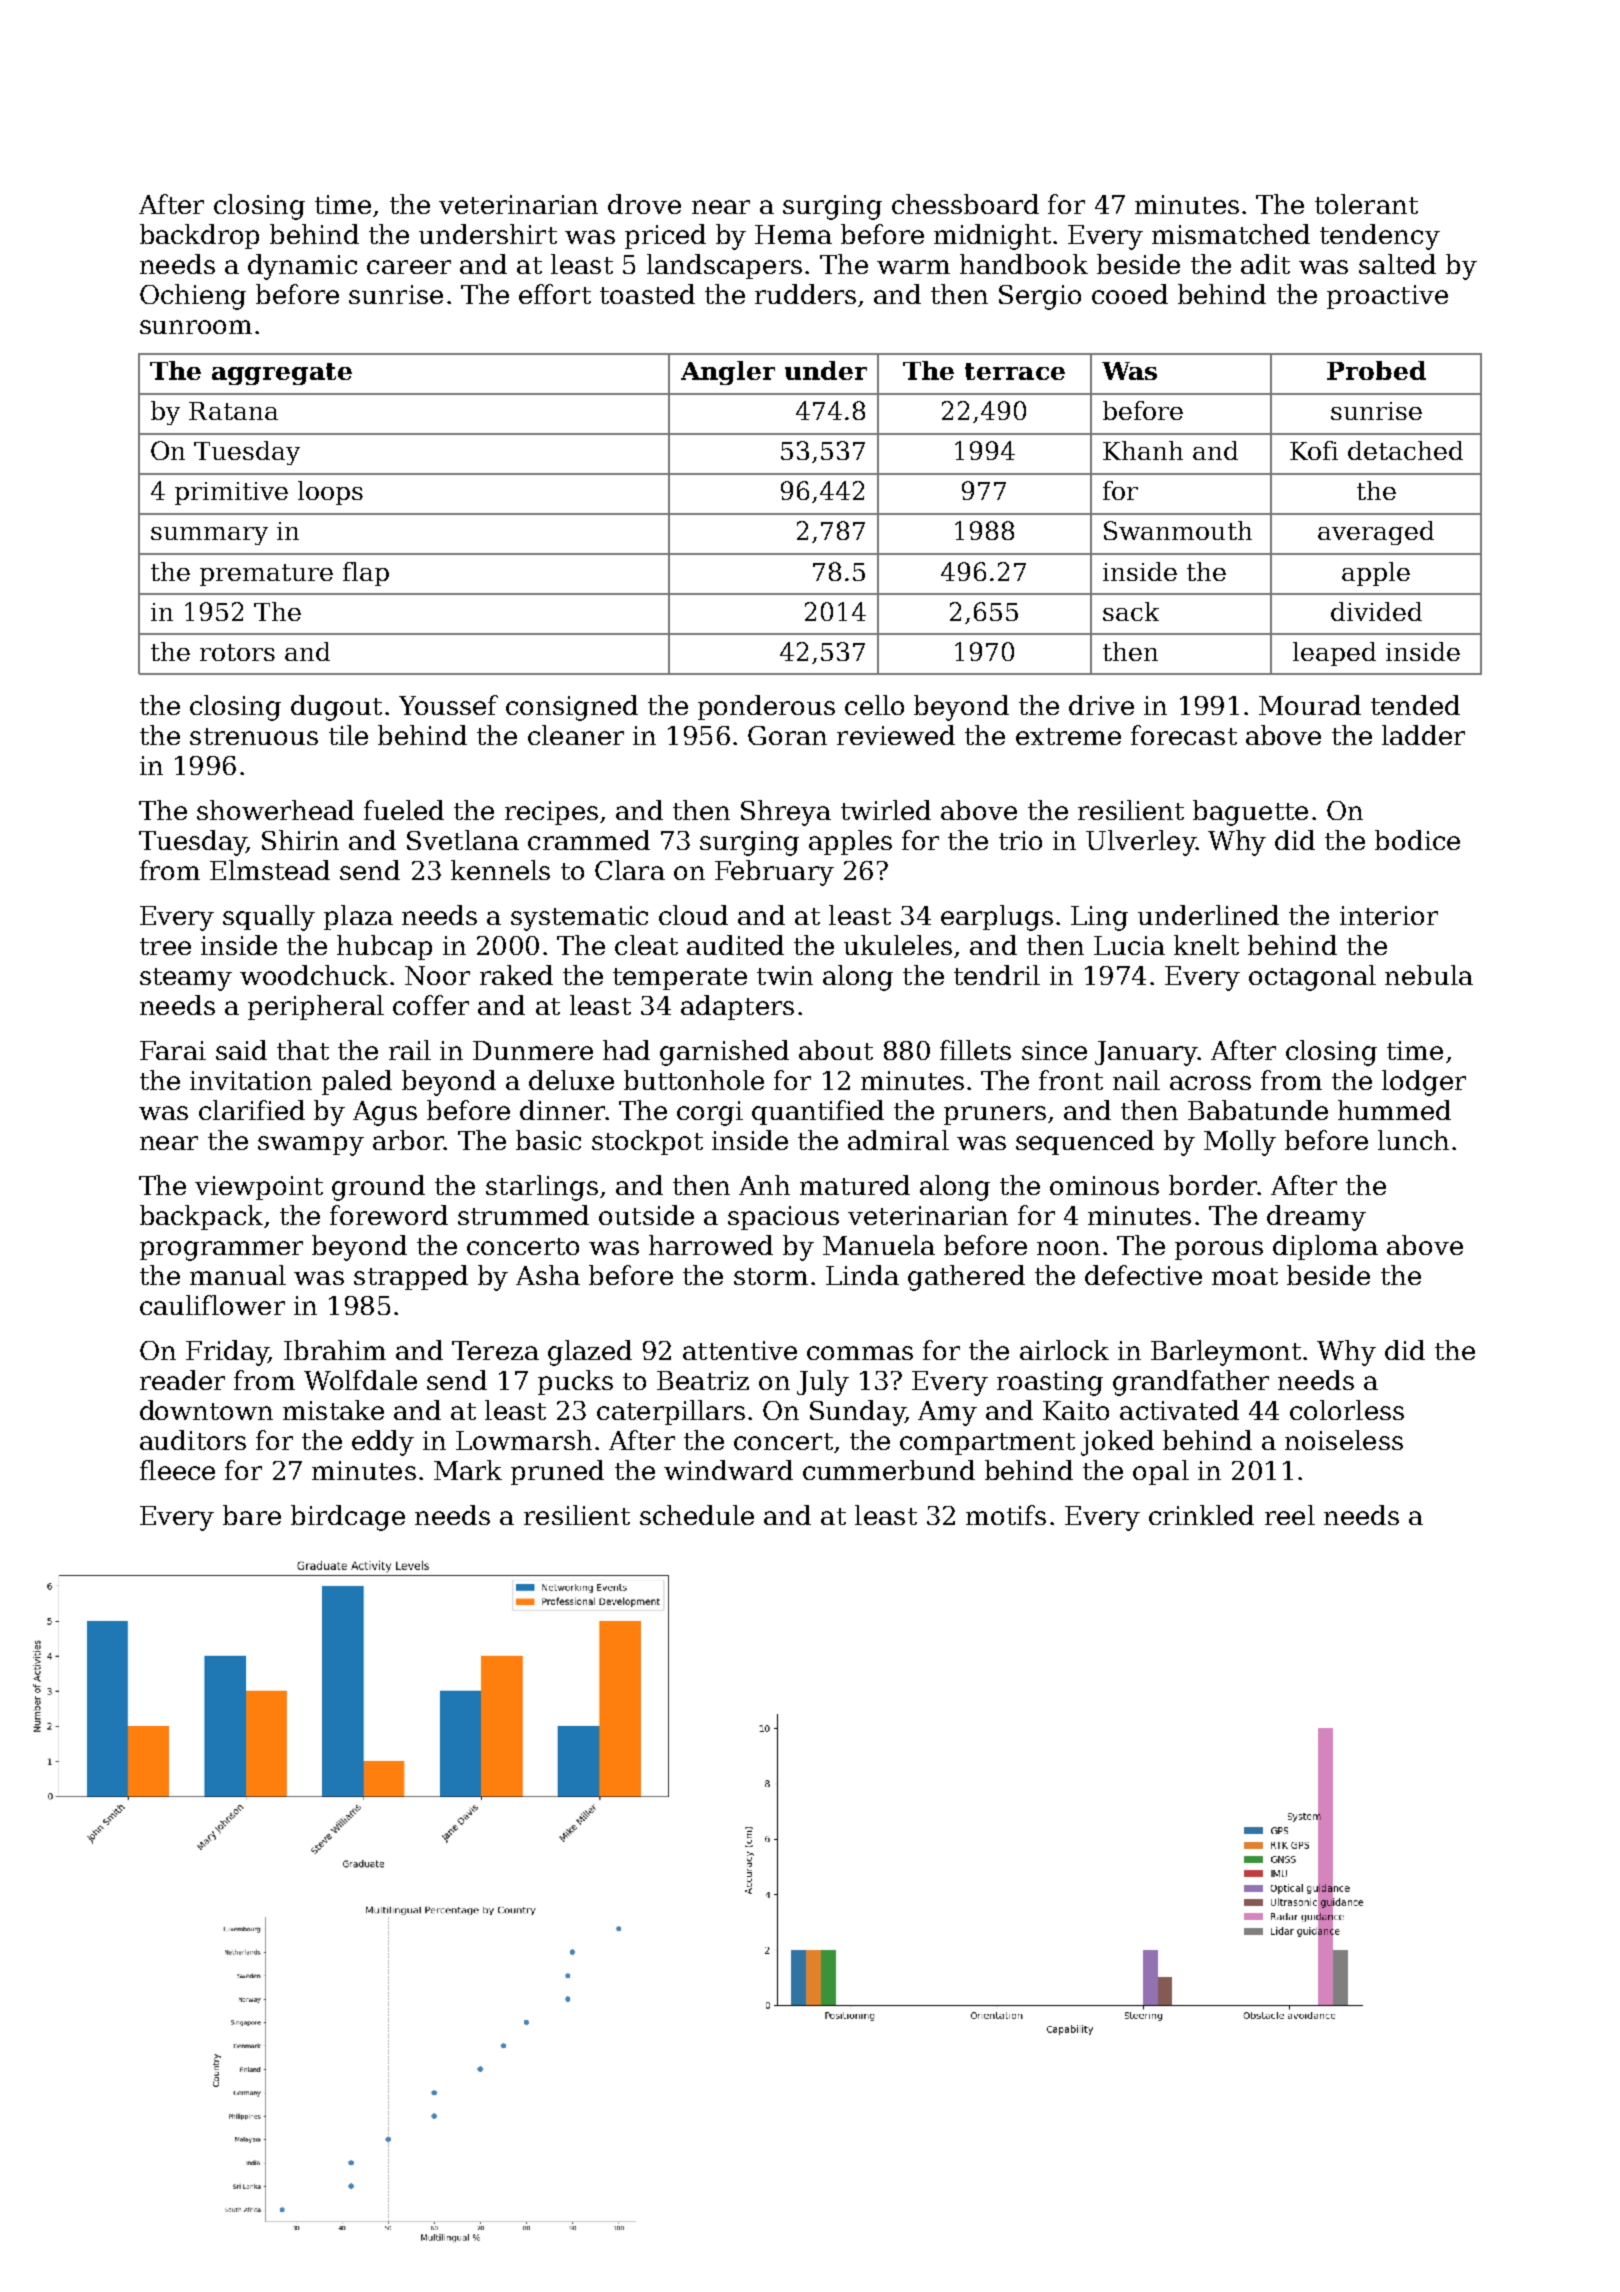  What do you see at coordinates (1405, 450) in the screenshot?
I see `detached` at bounding box center [1405, 450].
